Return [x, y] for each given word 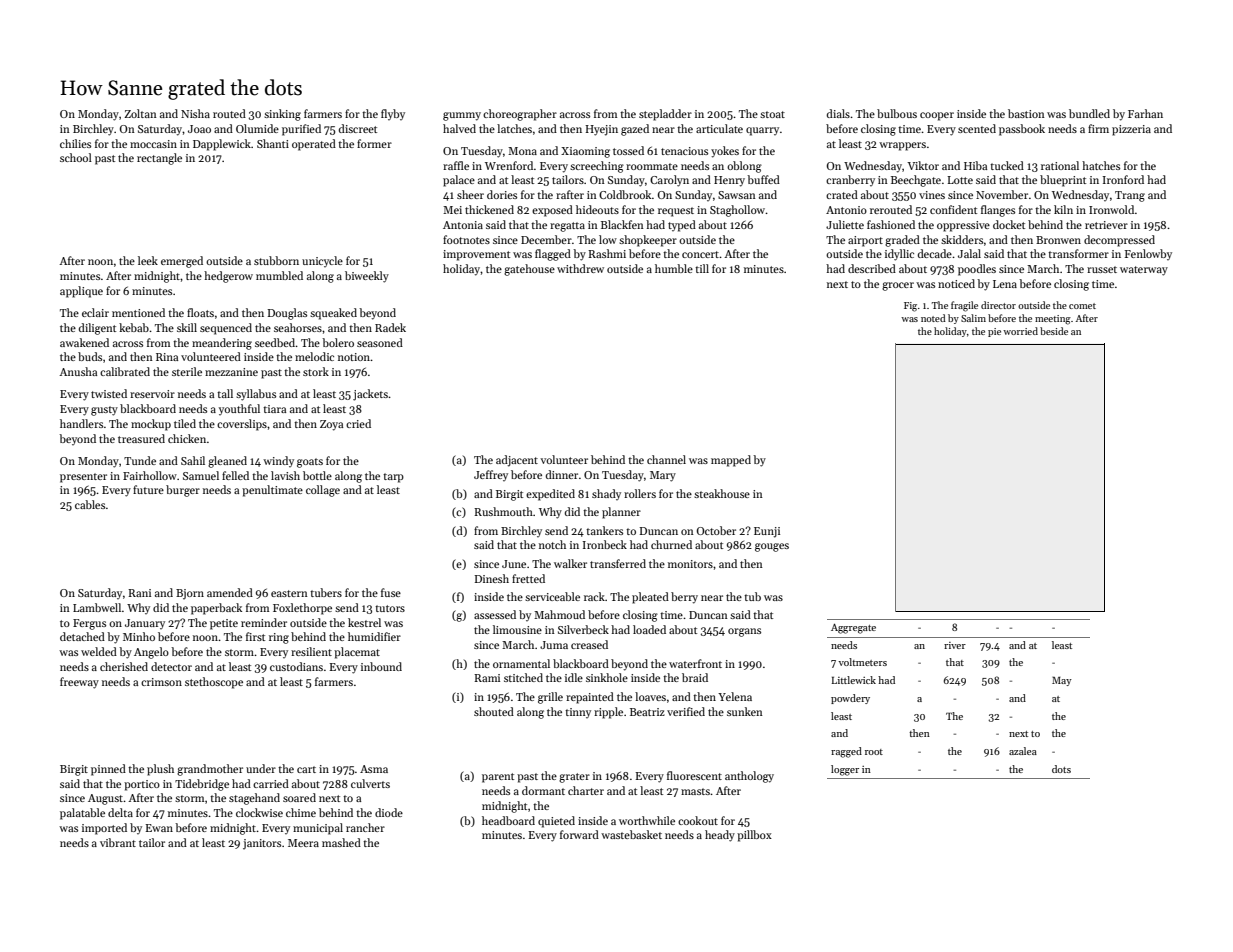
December [546, 239]
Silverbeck [583, 629]
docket [1009, 224]
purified [301, 130]
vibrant [118, 842]
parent [498, 778]
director [998, 305]
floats [200, 312]
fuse [391, 592]
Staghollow [737, 211]
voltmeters [862, 662]
